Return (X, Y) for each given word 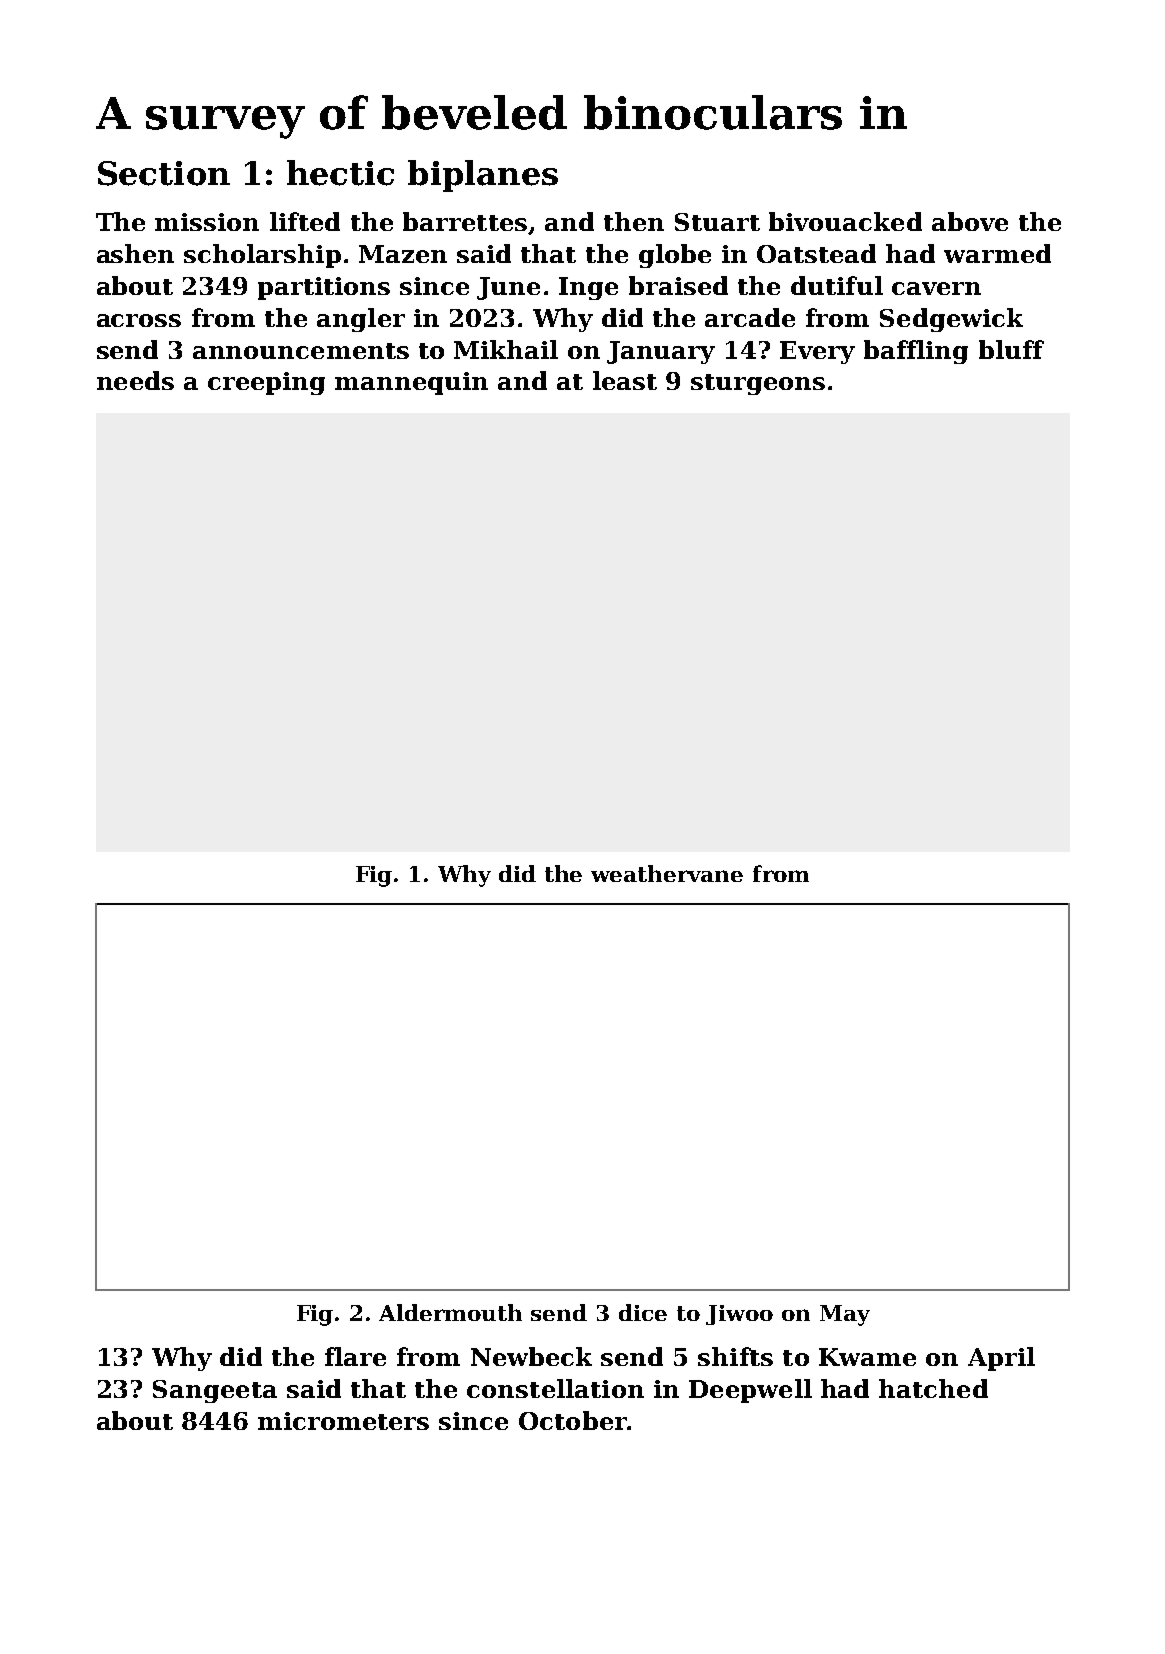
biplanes (483, 176)
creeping (266, 383)
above (970, 221)
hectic (340, 173)
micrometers (343, 1421)
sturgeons (758, 384)
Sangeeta (215, 1391)
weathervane (667, 873)
